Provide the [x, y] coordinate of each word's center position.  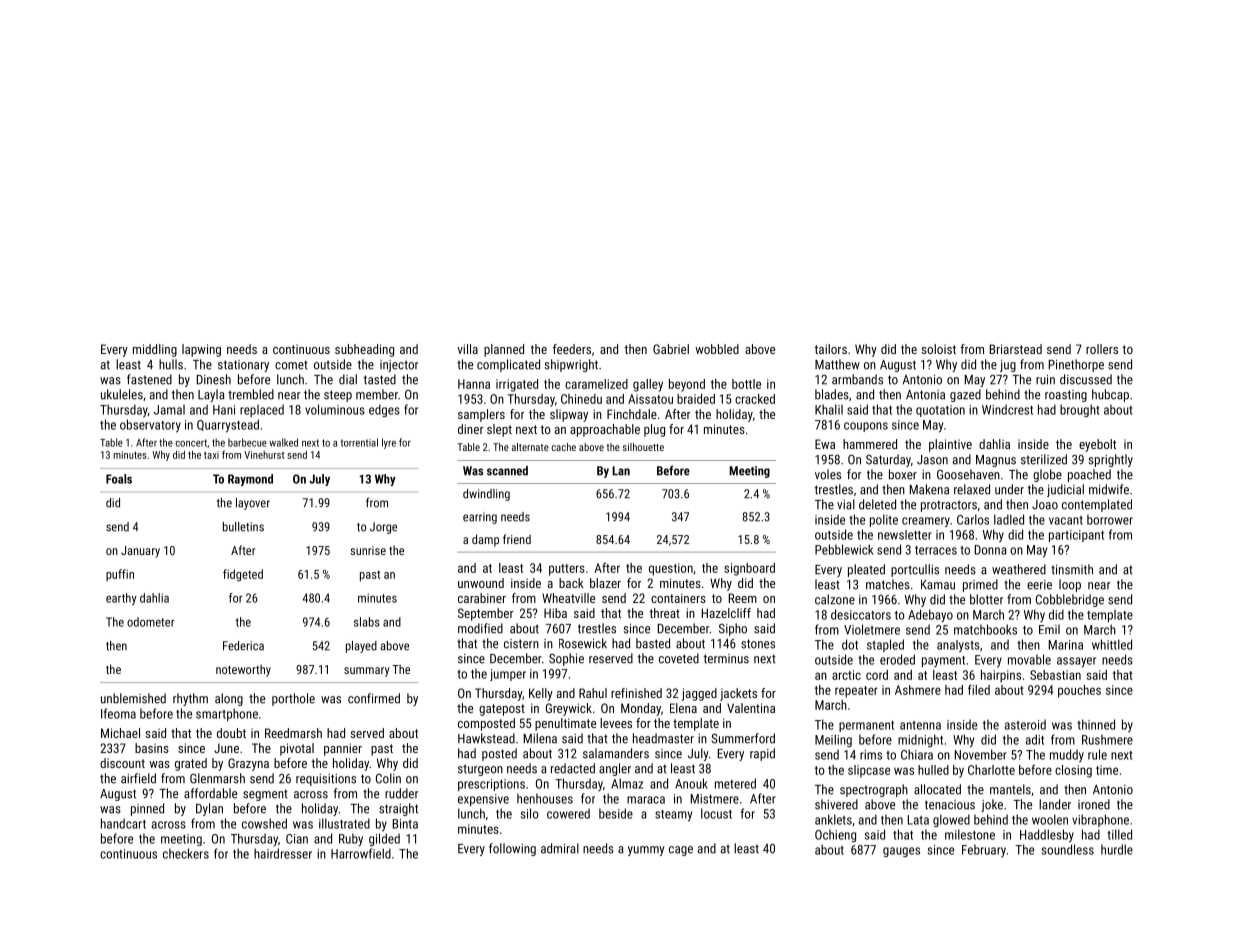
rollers [1102, 349]
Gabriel [671, 349]
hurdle [1117, 849]
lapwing [201, 350]
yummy [646, 851]
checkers [186, 853]
